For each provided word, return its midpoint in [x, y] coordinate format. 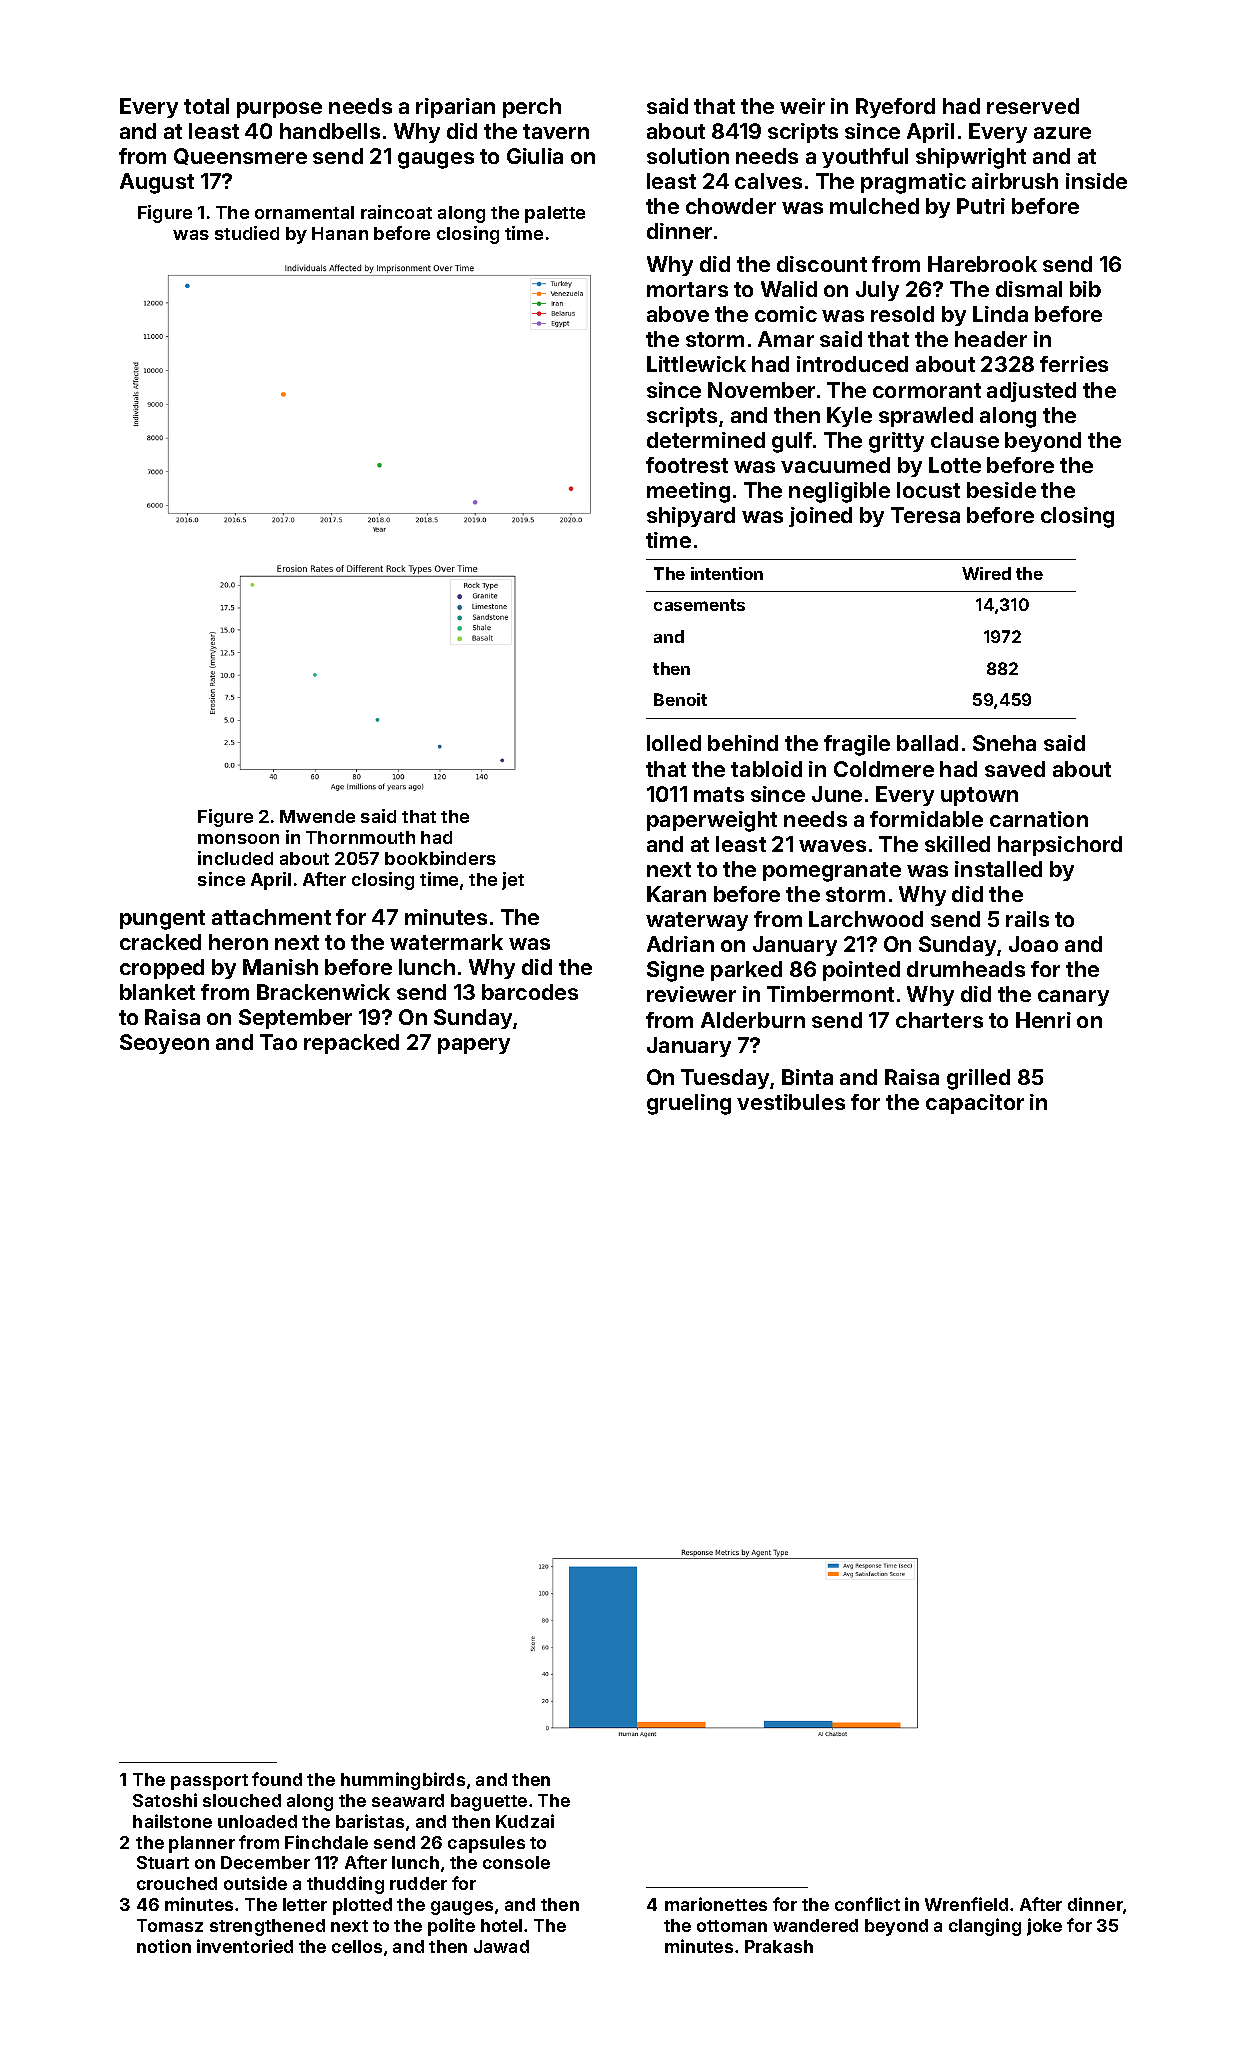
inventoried [245, 1946]
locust [928, 490]
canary [1073, 998]
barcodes [530, 992]
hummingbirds [403, 1781]
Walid [789, 289]
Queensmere [240, 156]
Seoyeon [164, 1044]
